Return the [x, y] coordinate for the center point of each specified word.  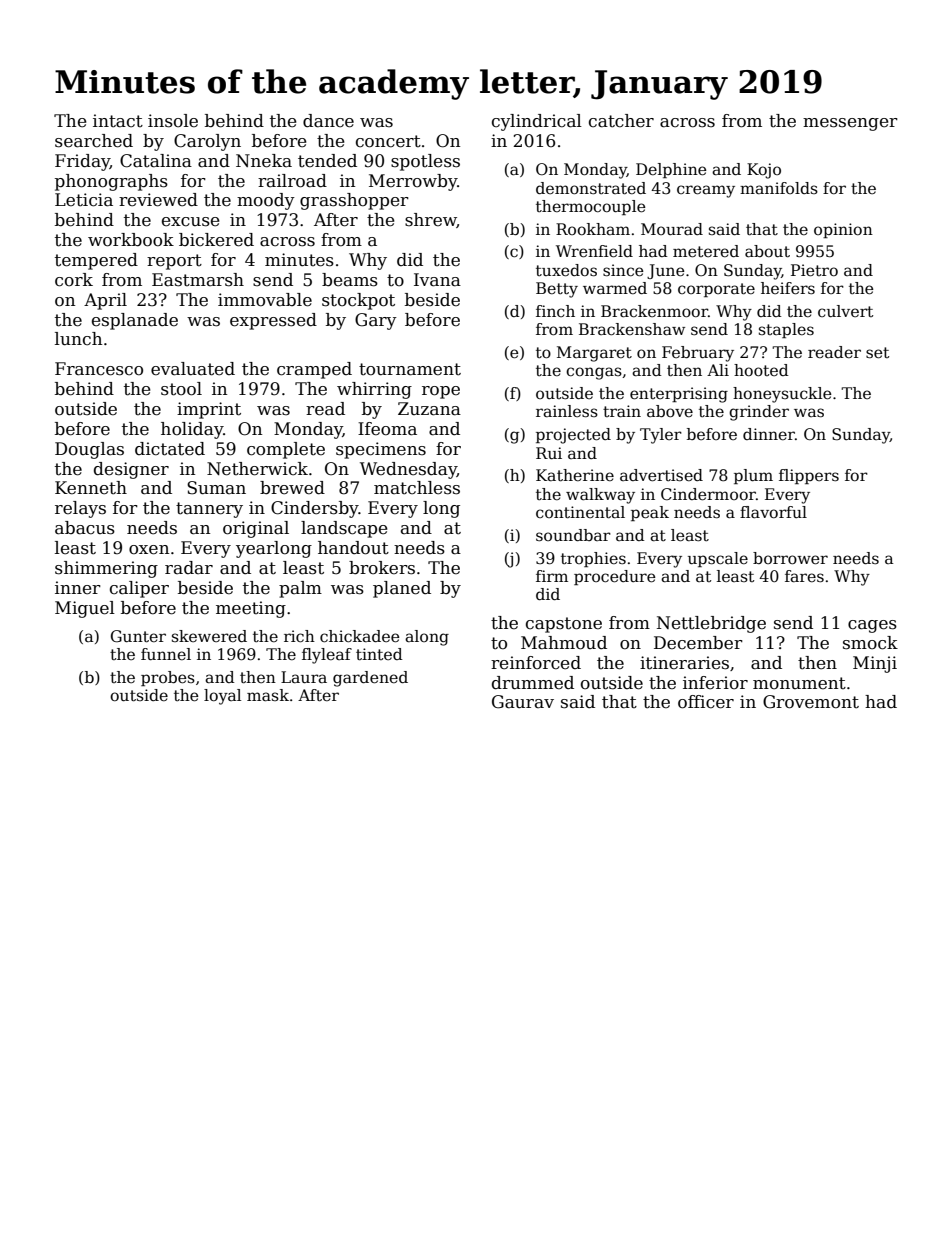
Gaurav [523, 702]
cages [872, 626]
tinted [379, 654]
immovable [265, 300]
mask [268, 695]
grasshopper [354, 201]
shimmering [106, 569]
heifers [788, 288]
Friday [82, 162]
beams [350, 280]
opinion [843, 230]
